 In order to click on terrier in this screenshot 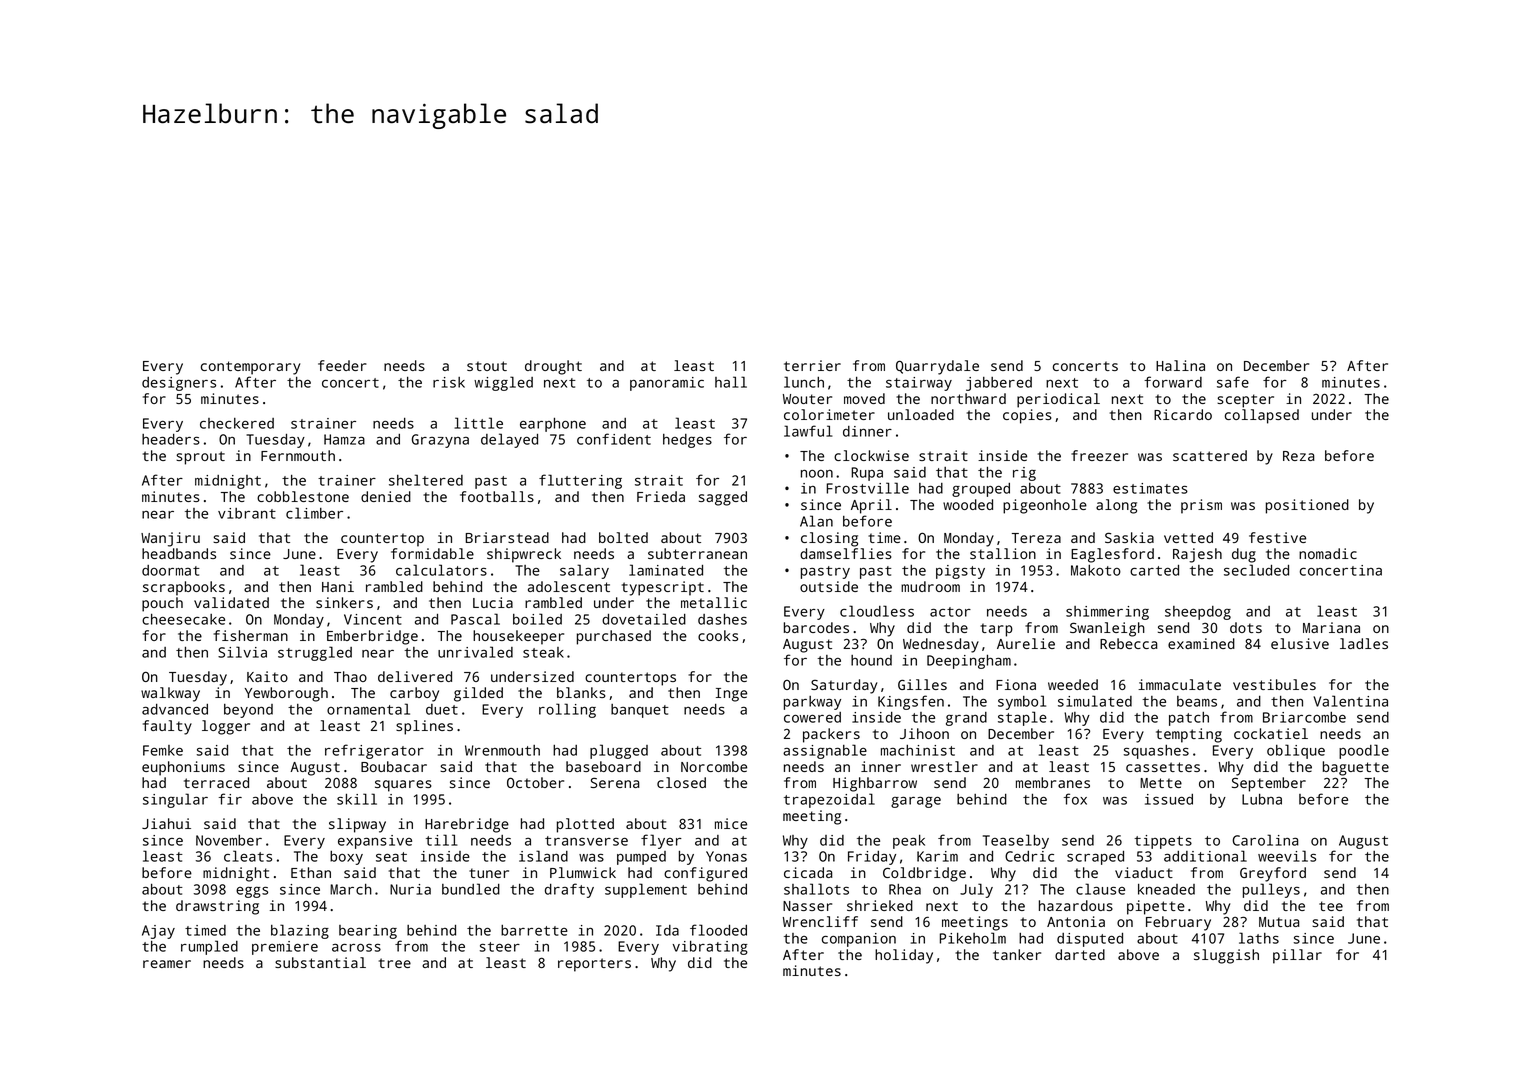, I will do `click(812, 365)`.
